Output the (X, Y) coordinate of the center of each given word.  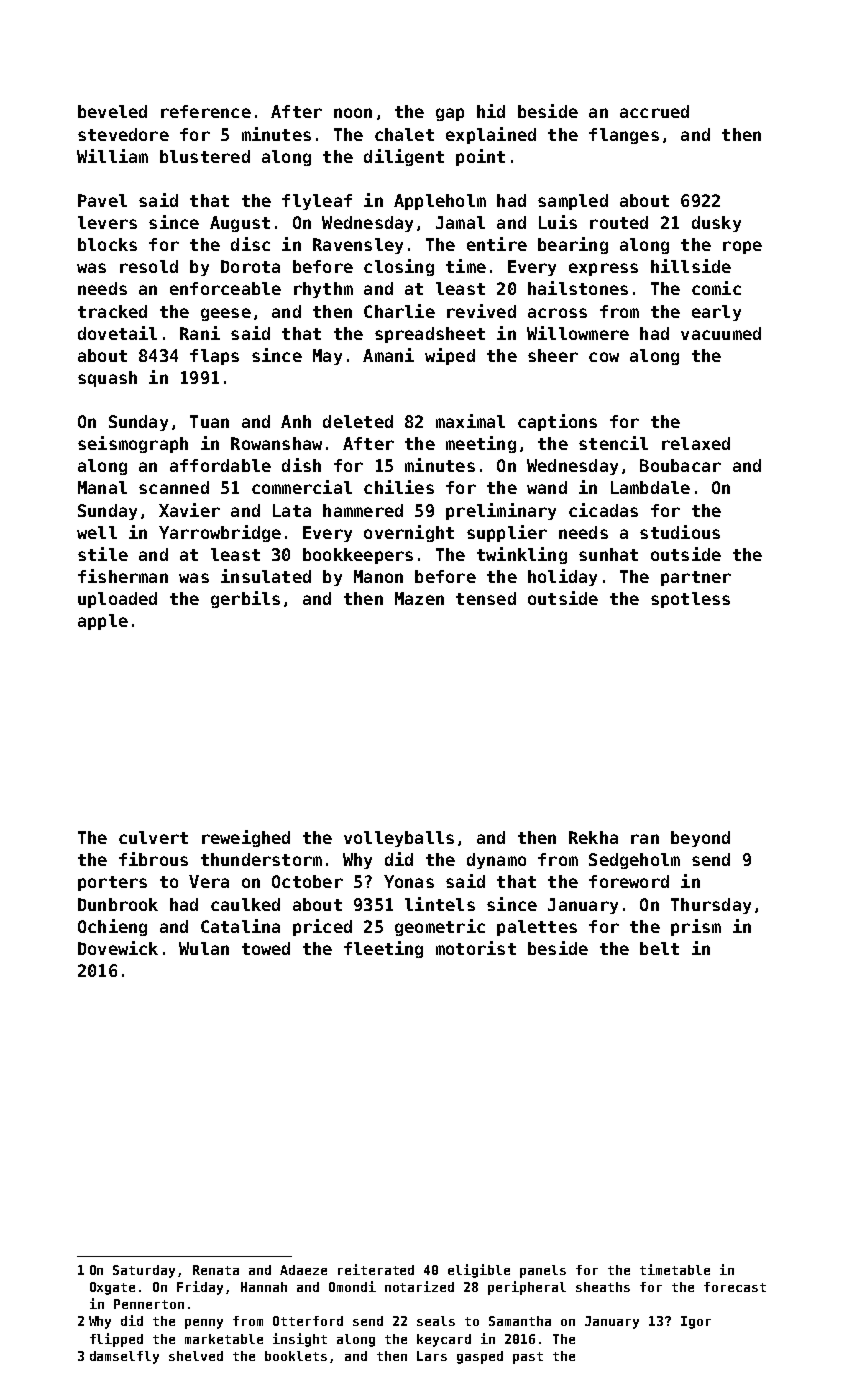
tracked (112, 311)
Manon (378, 576)
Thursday (711, 906)
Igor (696, 1322)
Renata (216, 1270)
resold (149, 266)
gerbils (245, 599)
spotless (690, 600)
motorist (476, 948)
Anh (296, 421)
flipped (116, 1340)
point (480, 157)
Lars (432, 1356)
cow (604, 357)
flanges (624, 136)
